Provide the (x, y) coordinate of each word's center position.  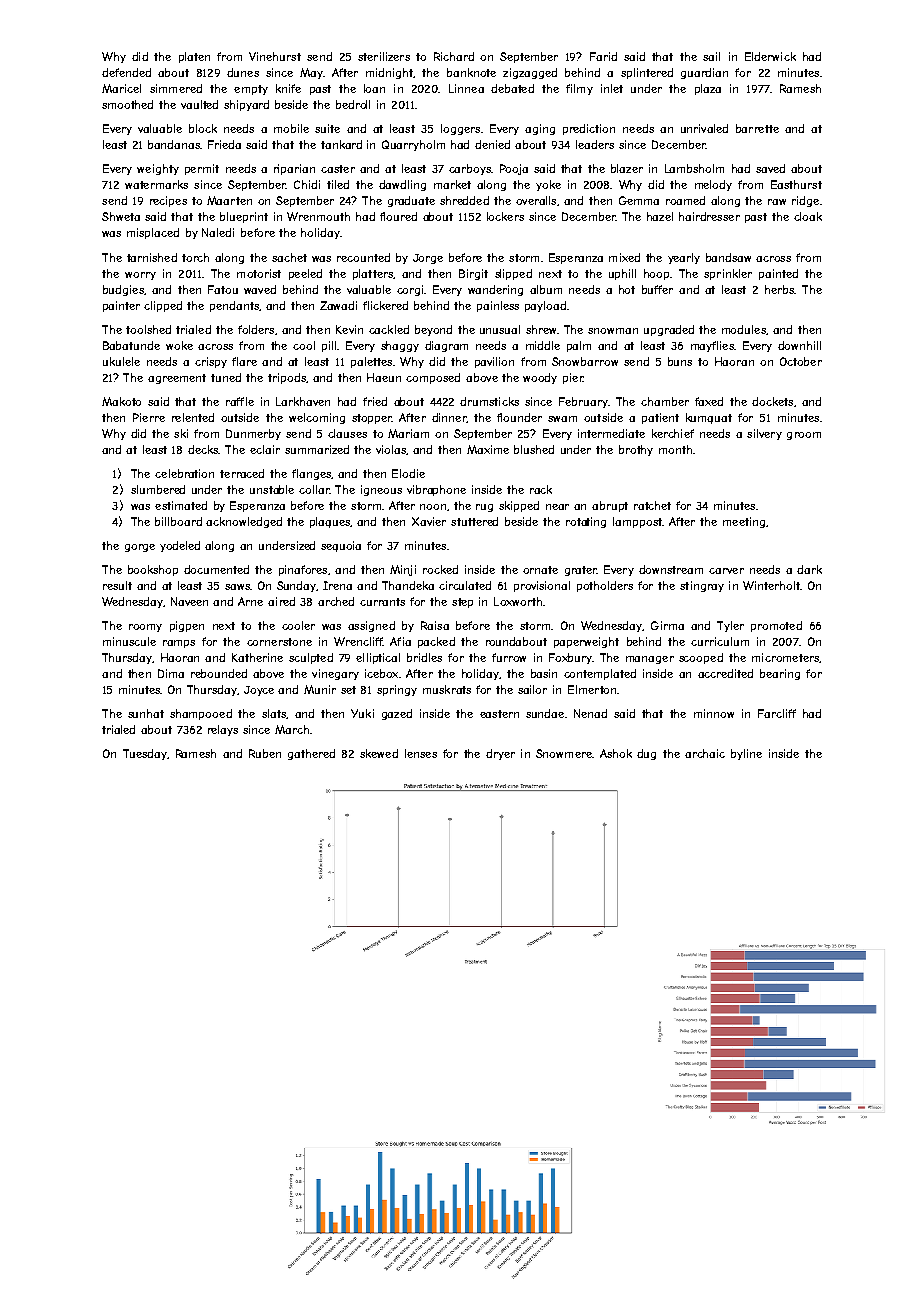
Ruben (265, 753)
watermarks (156, 184)
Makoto (121, 401)
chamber (665, 401)
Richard (454, 56)
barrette (757, 128)
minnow (714, 713)
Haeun (384, 377)
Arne (250, 601)
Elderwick (770, 56)
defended (126, 72)
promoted (776, 626)
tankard (341, 144)
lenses (421, 753)
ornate (540, 570)
